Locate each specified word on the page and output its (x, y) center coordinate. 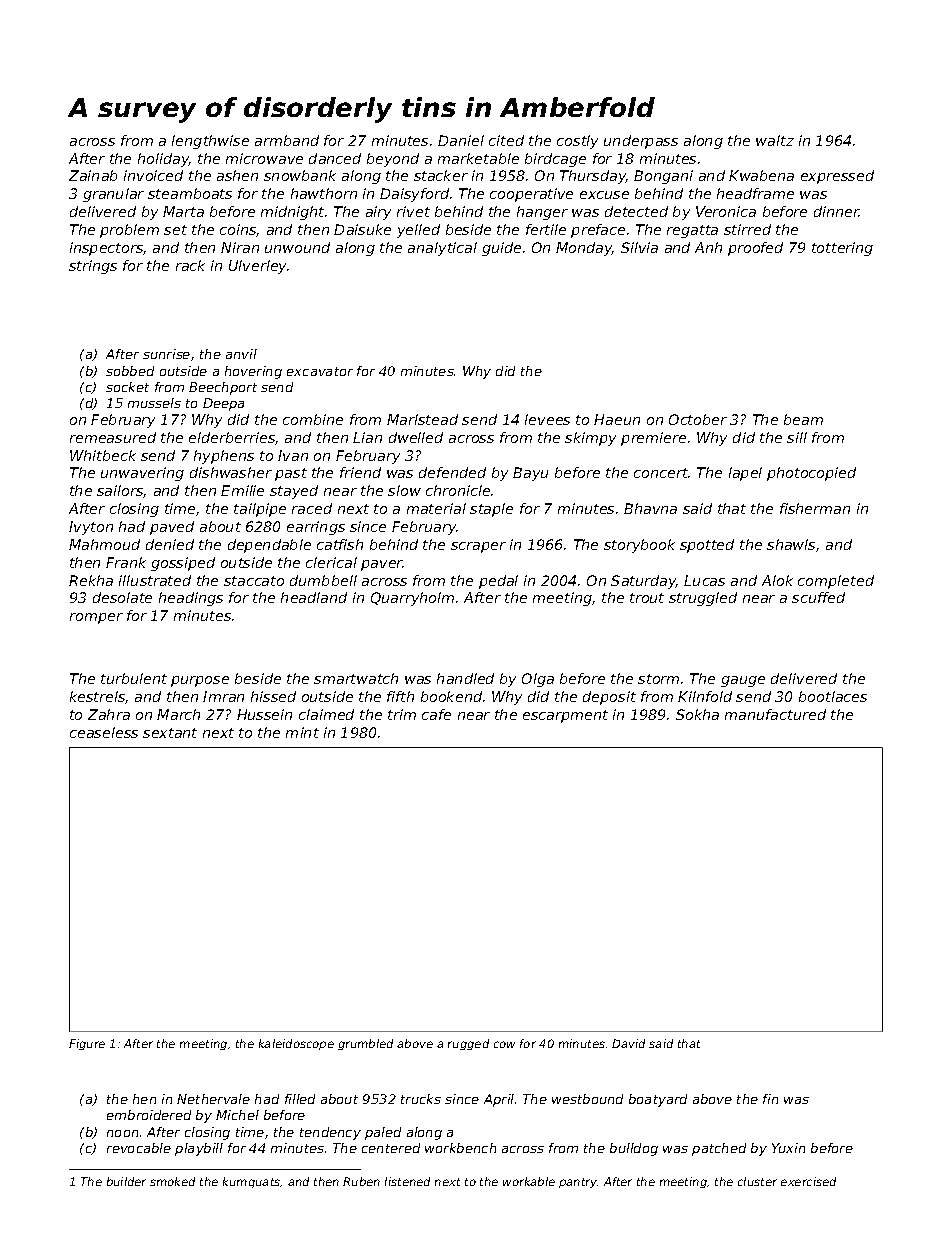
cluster (757, 1181)
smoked (172, 1181)
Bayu (530, 474)
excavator (320, 371)
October (698, 419)
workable (529, 1181)
